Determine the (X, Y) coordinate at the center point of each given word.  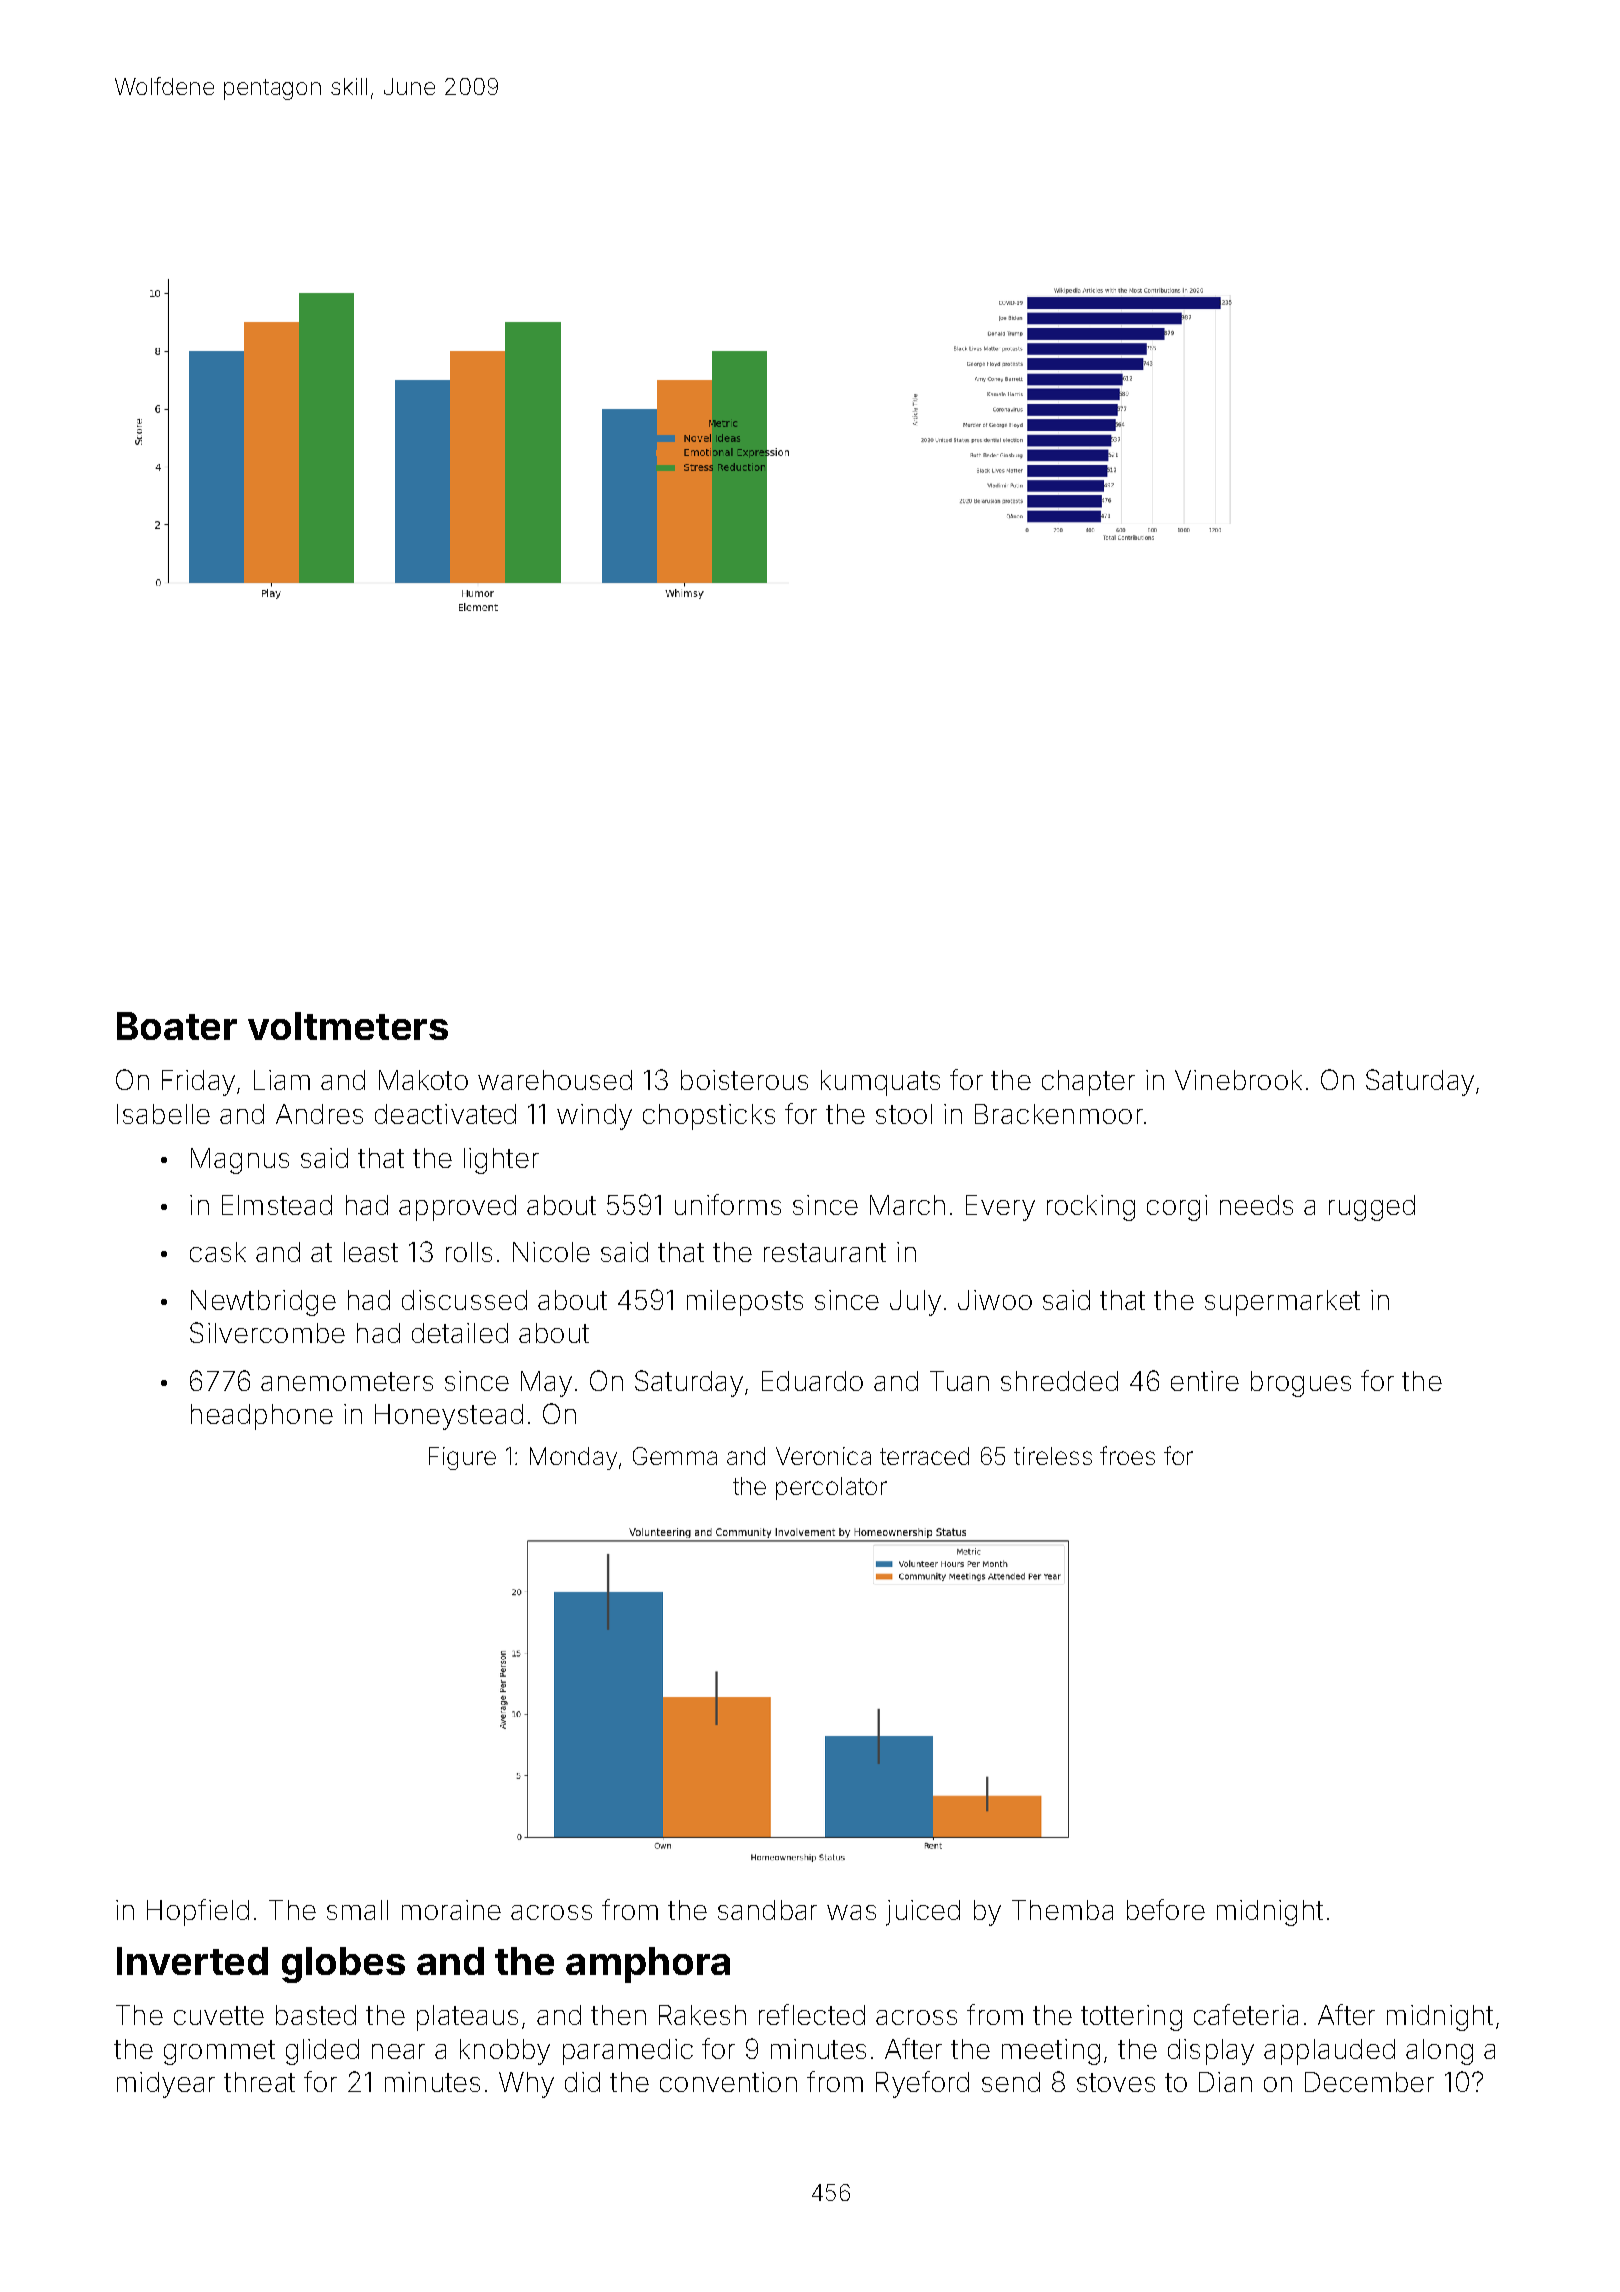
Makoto (423, 1080)
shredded (1059, 1381)
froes (1127, 1455)
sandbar (767, 1910)
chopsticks (709, 1117)
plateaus (467, 2018)
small (357, 1910)
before (1166, 1909)
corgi (1177, 1208)
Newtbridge (263, 1303)
